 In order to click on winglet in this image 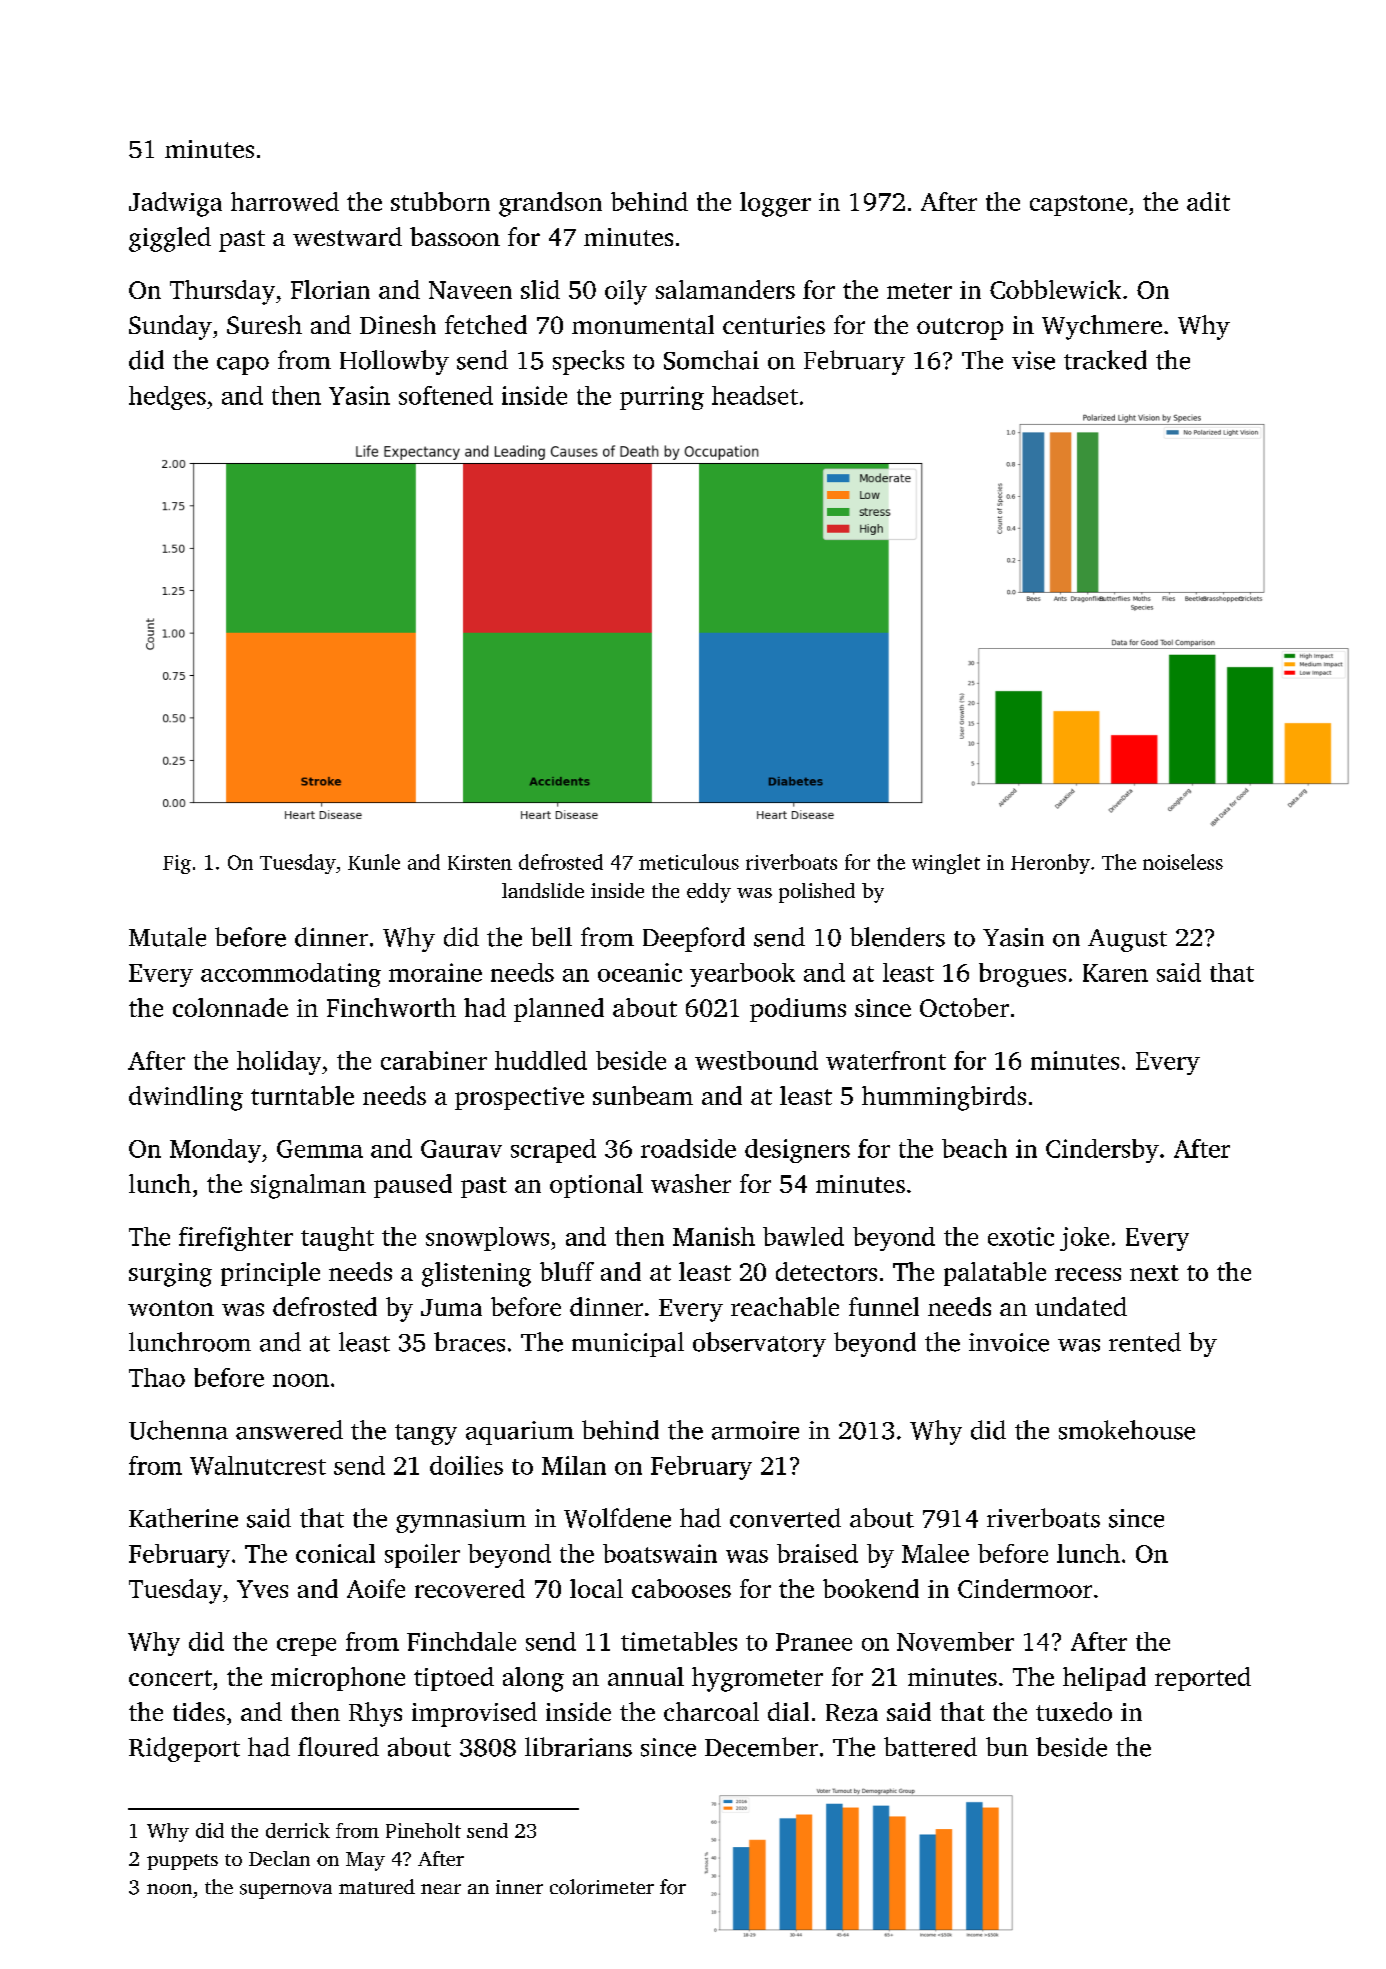, I will do `click(946, 864)`.
